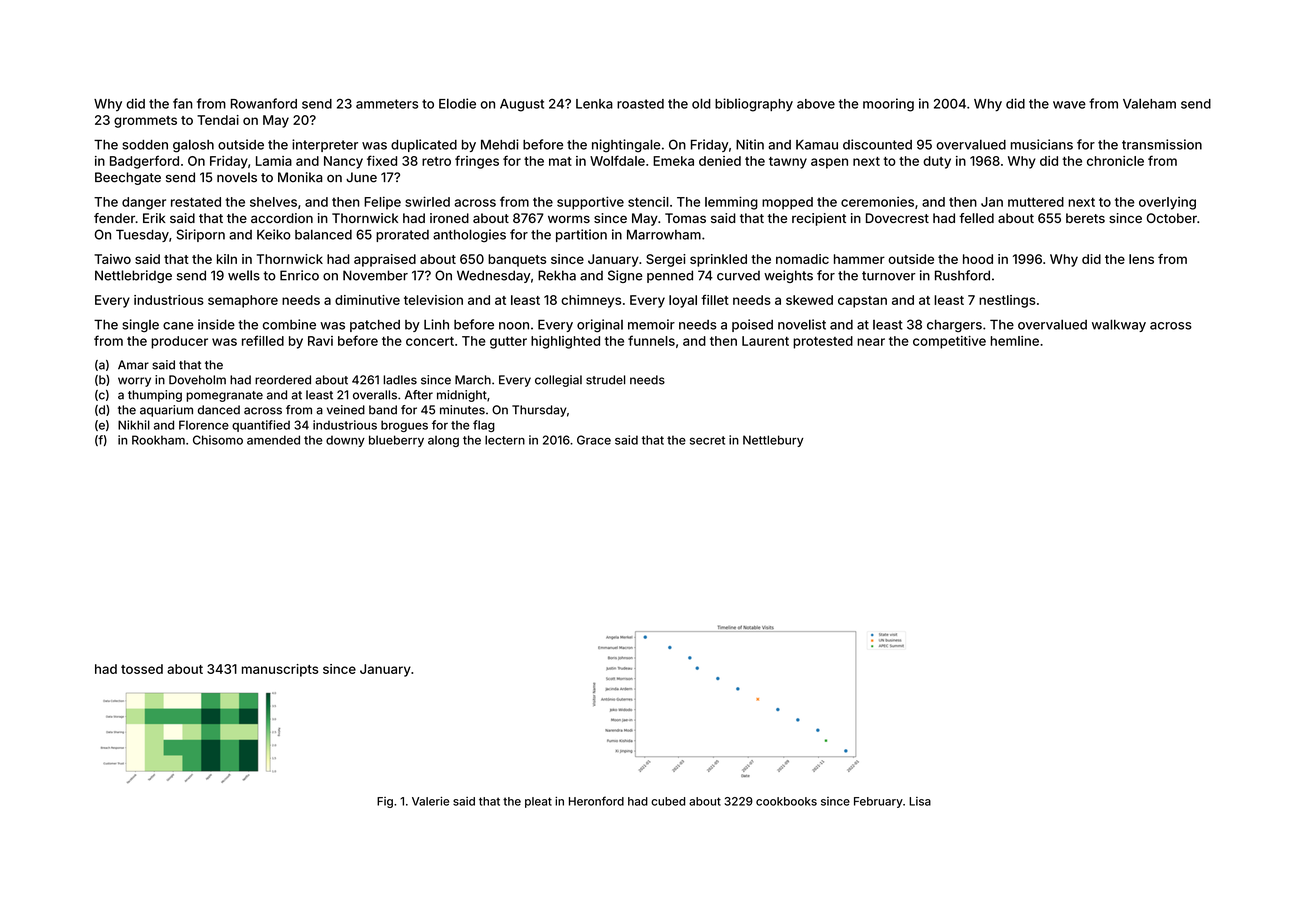  I want to click on downy, so click(345, 441).
